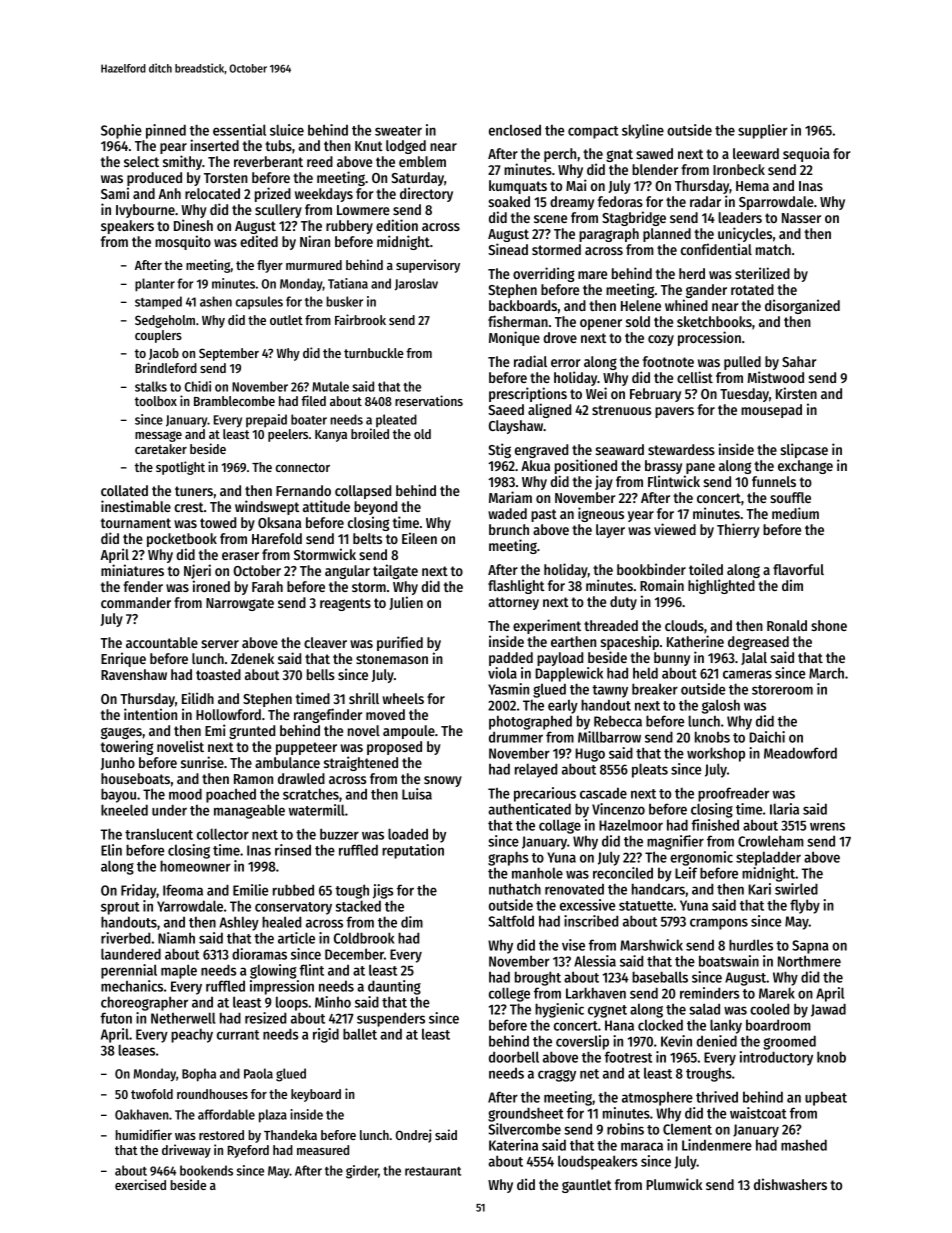  I want to click on exercised, so click(140, 1184).
